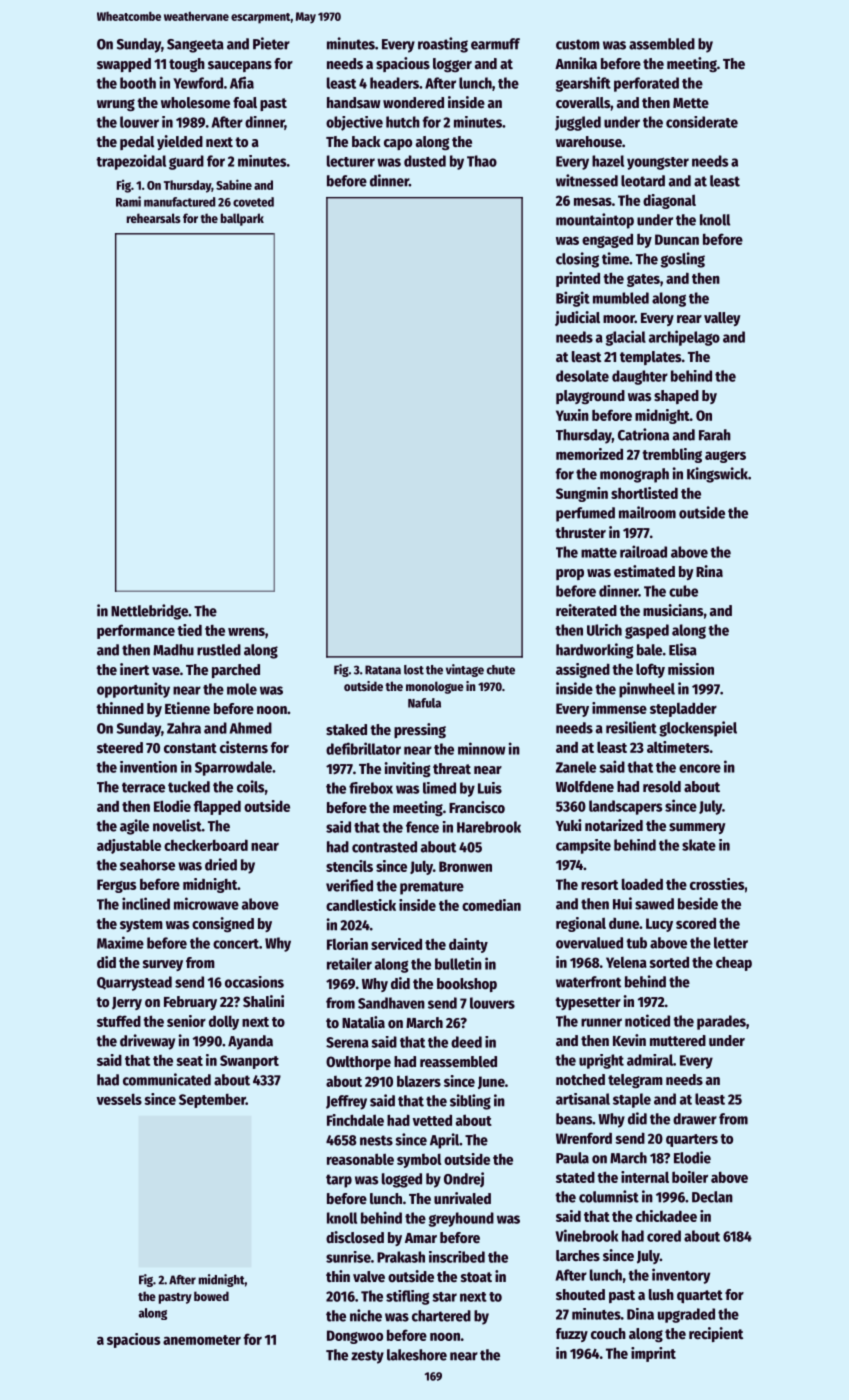 The image size is (849, 1400). Describe the element at coordinates (211, 1296) in the screenshot. I see `bowed` at that location.
